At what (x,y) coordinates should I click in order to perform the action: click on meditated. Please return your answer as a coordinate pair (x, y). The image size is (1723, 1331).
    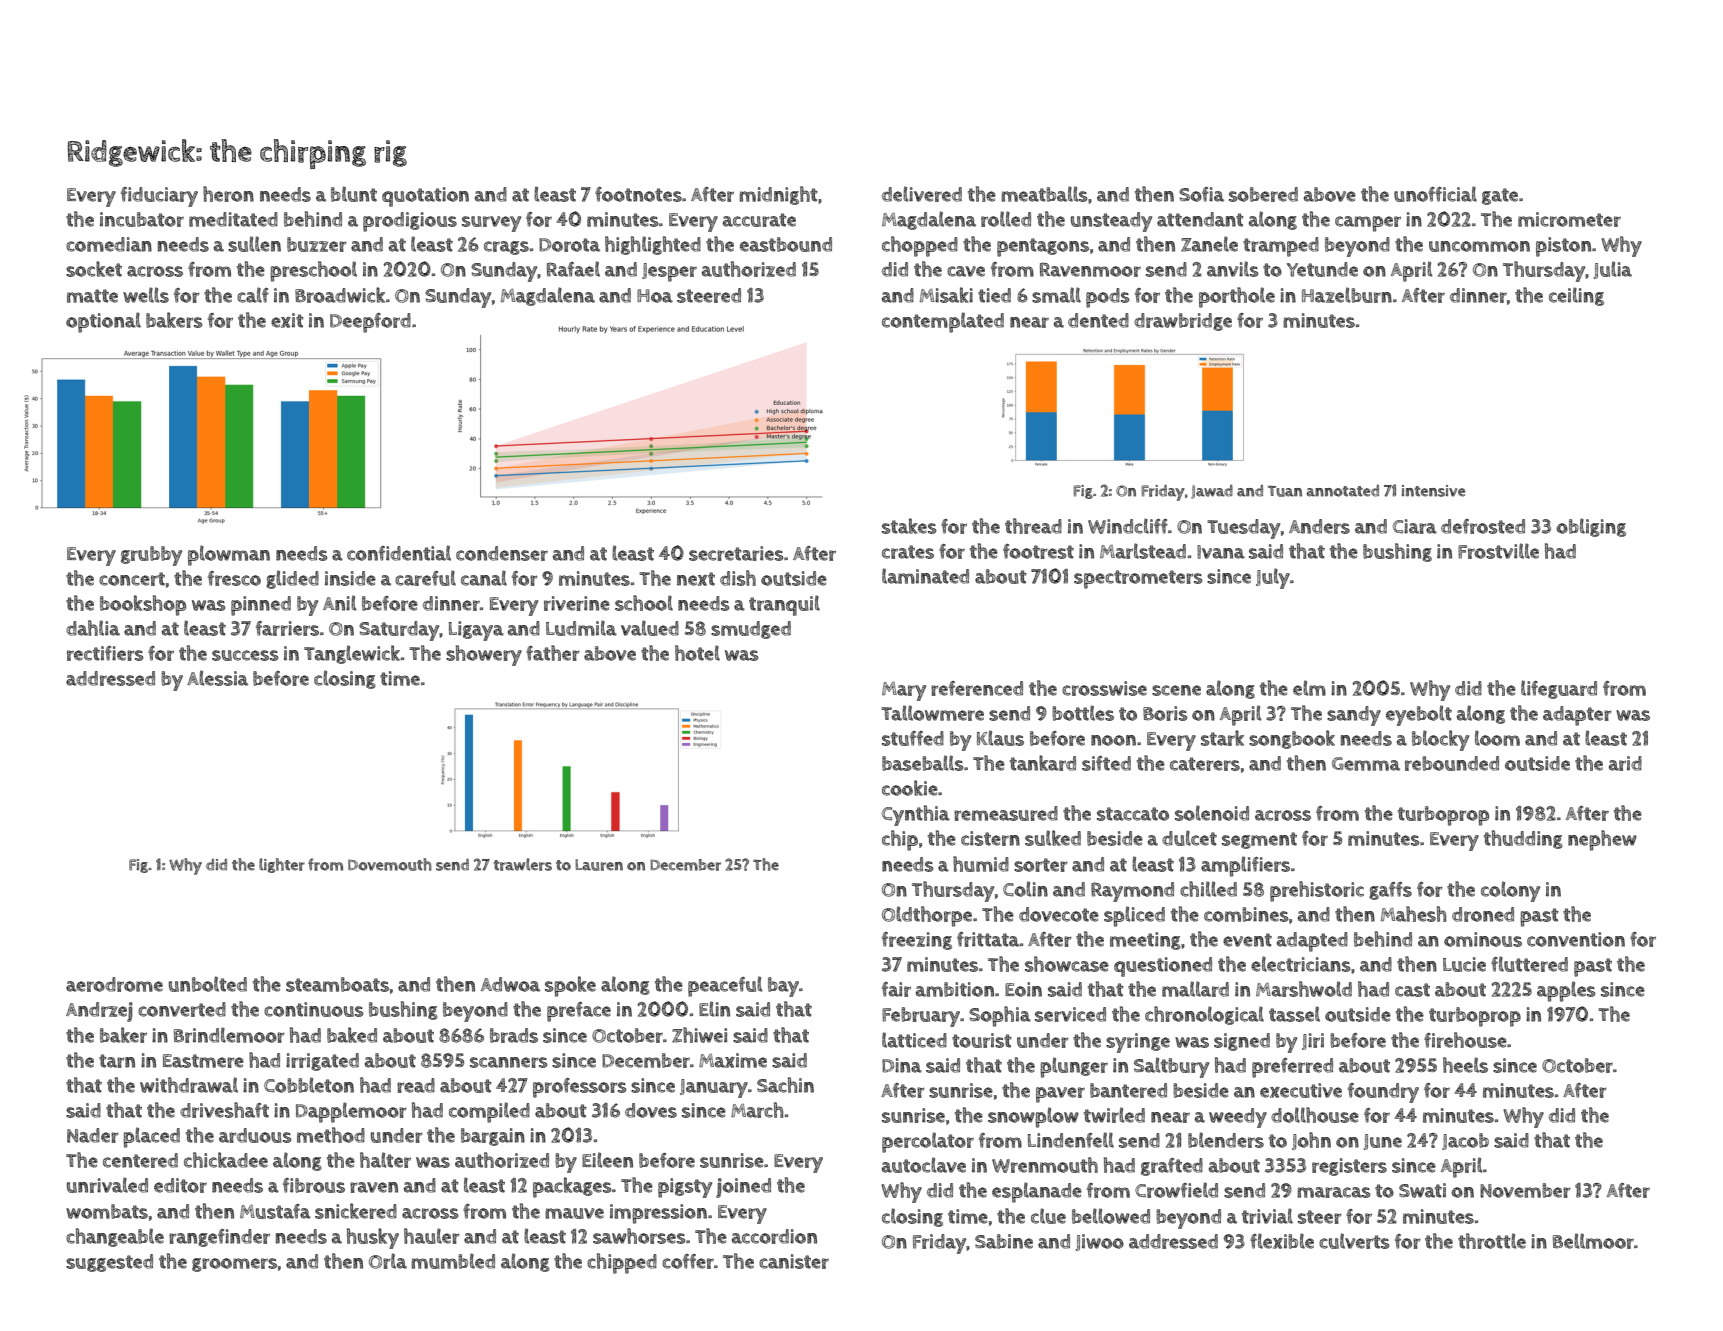
    Looking at the image, I should click on (233, 219).
